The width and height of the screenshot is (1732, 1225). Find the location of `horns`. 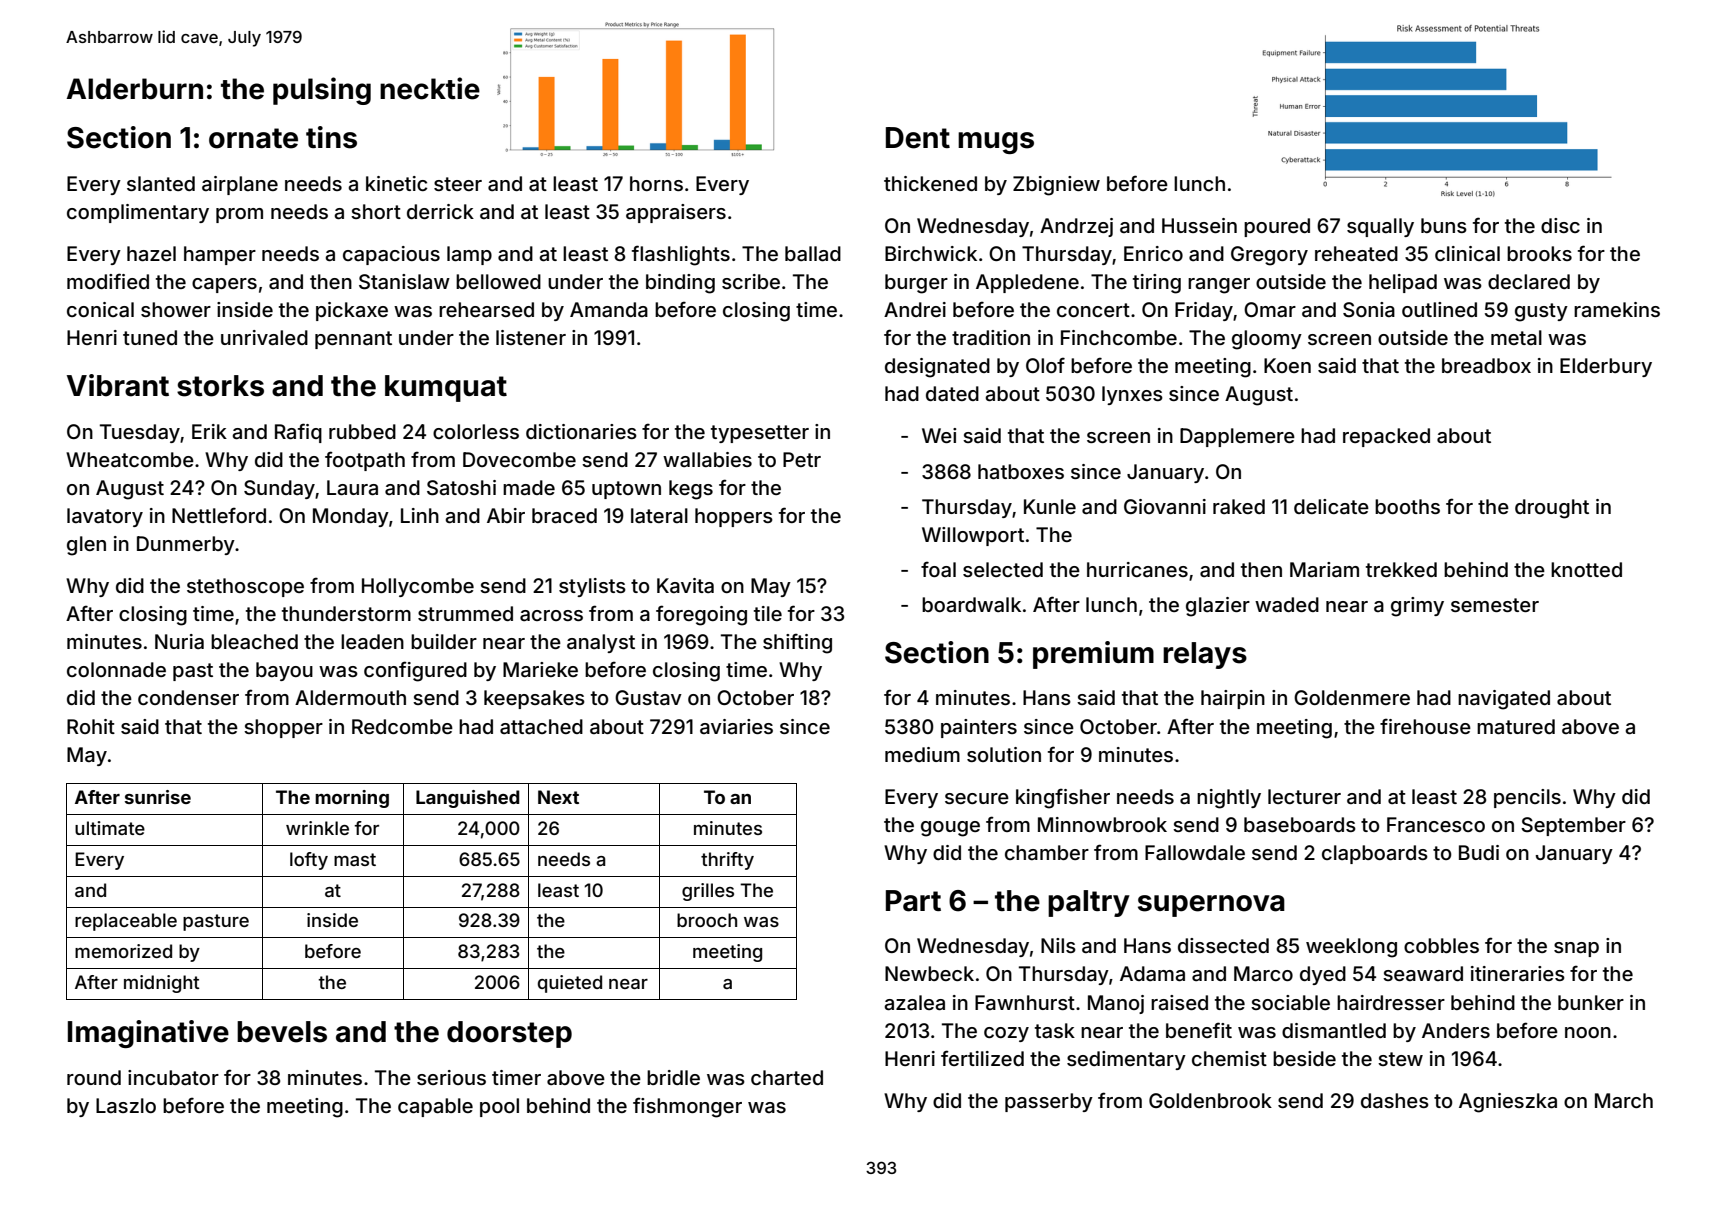

horns is located at coordinates (656, 183).
